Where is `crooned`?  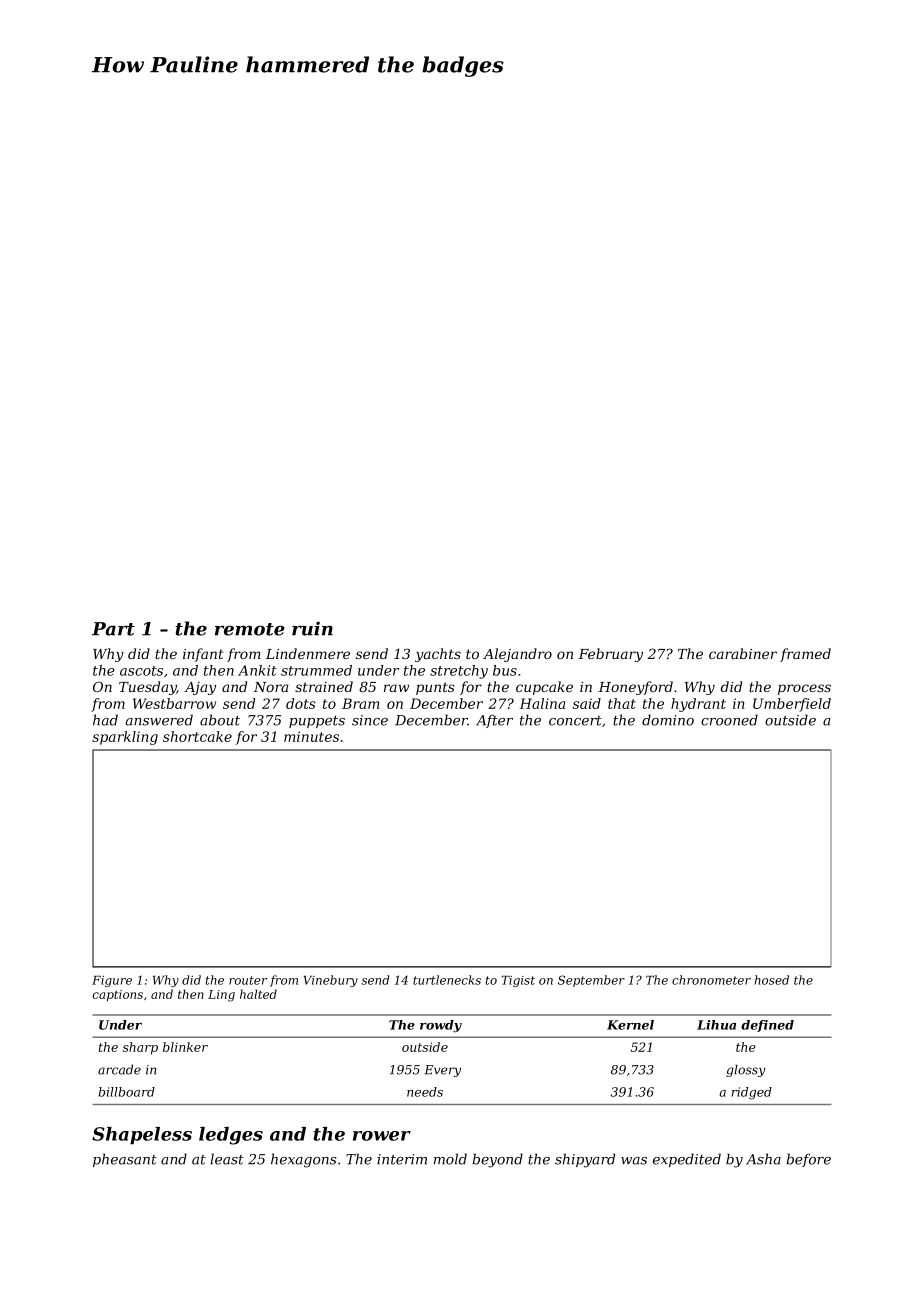 crooned is located at coordinates (729, 720).
